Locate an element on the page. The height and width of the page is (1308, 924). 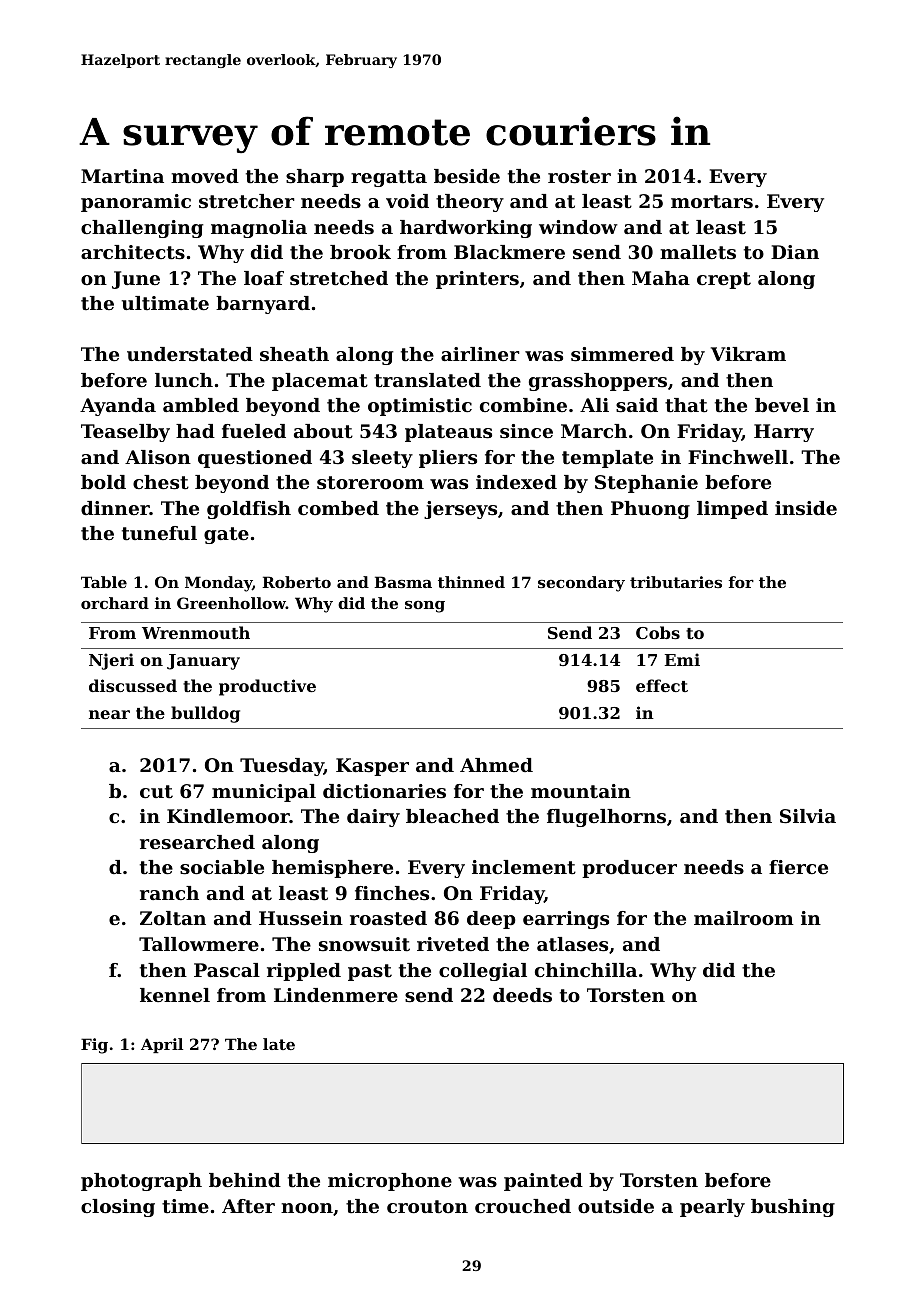
photograph is located at coordinates (141, 1182).
